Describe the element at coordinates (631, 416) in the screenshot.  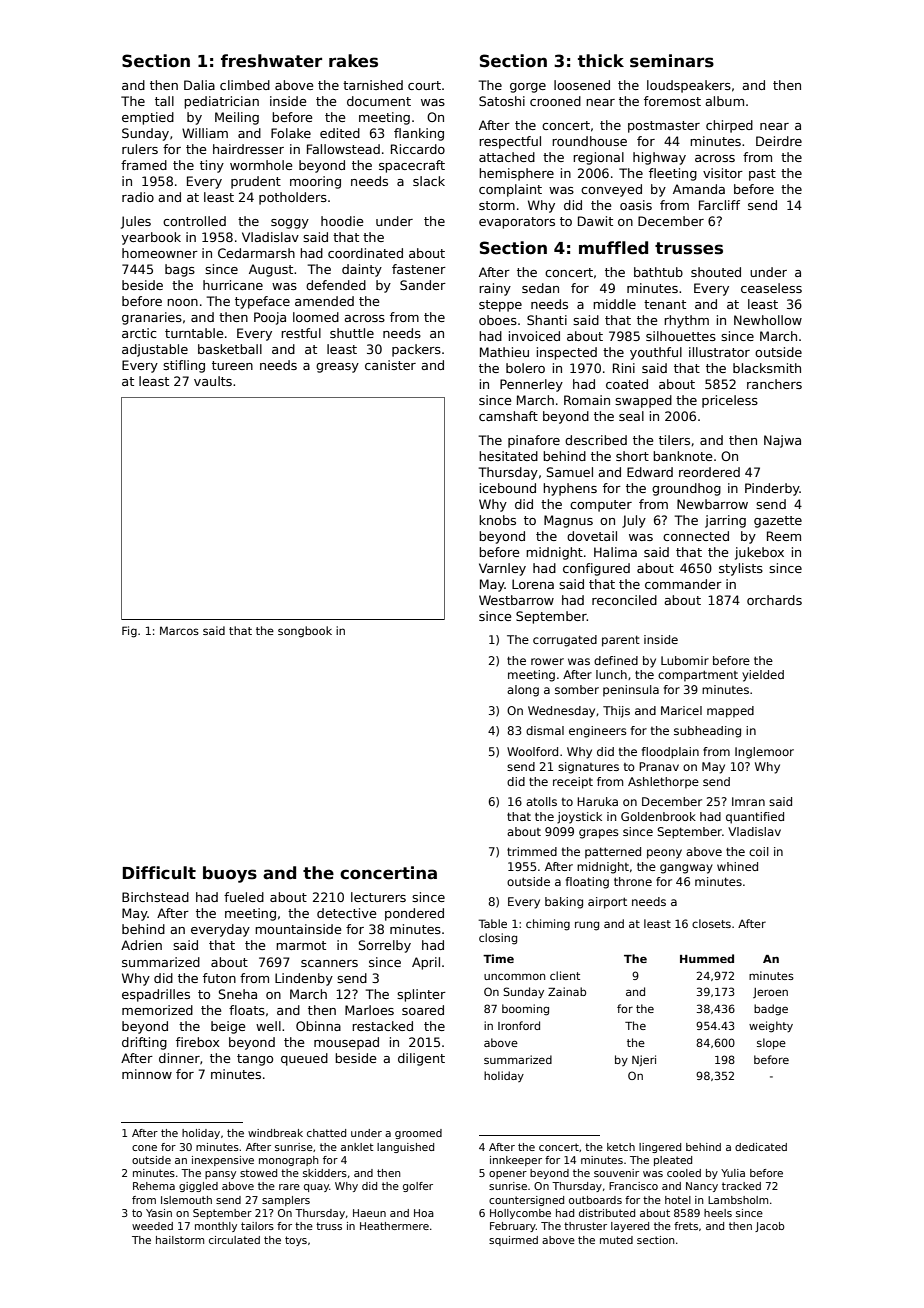
I see `seal` at that location.
